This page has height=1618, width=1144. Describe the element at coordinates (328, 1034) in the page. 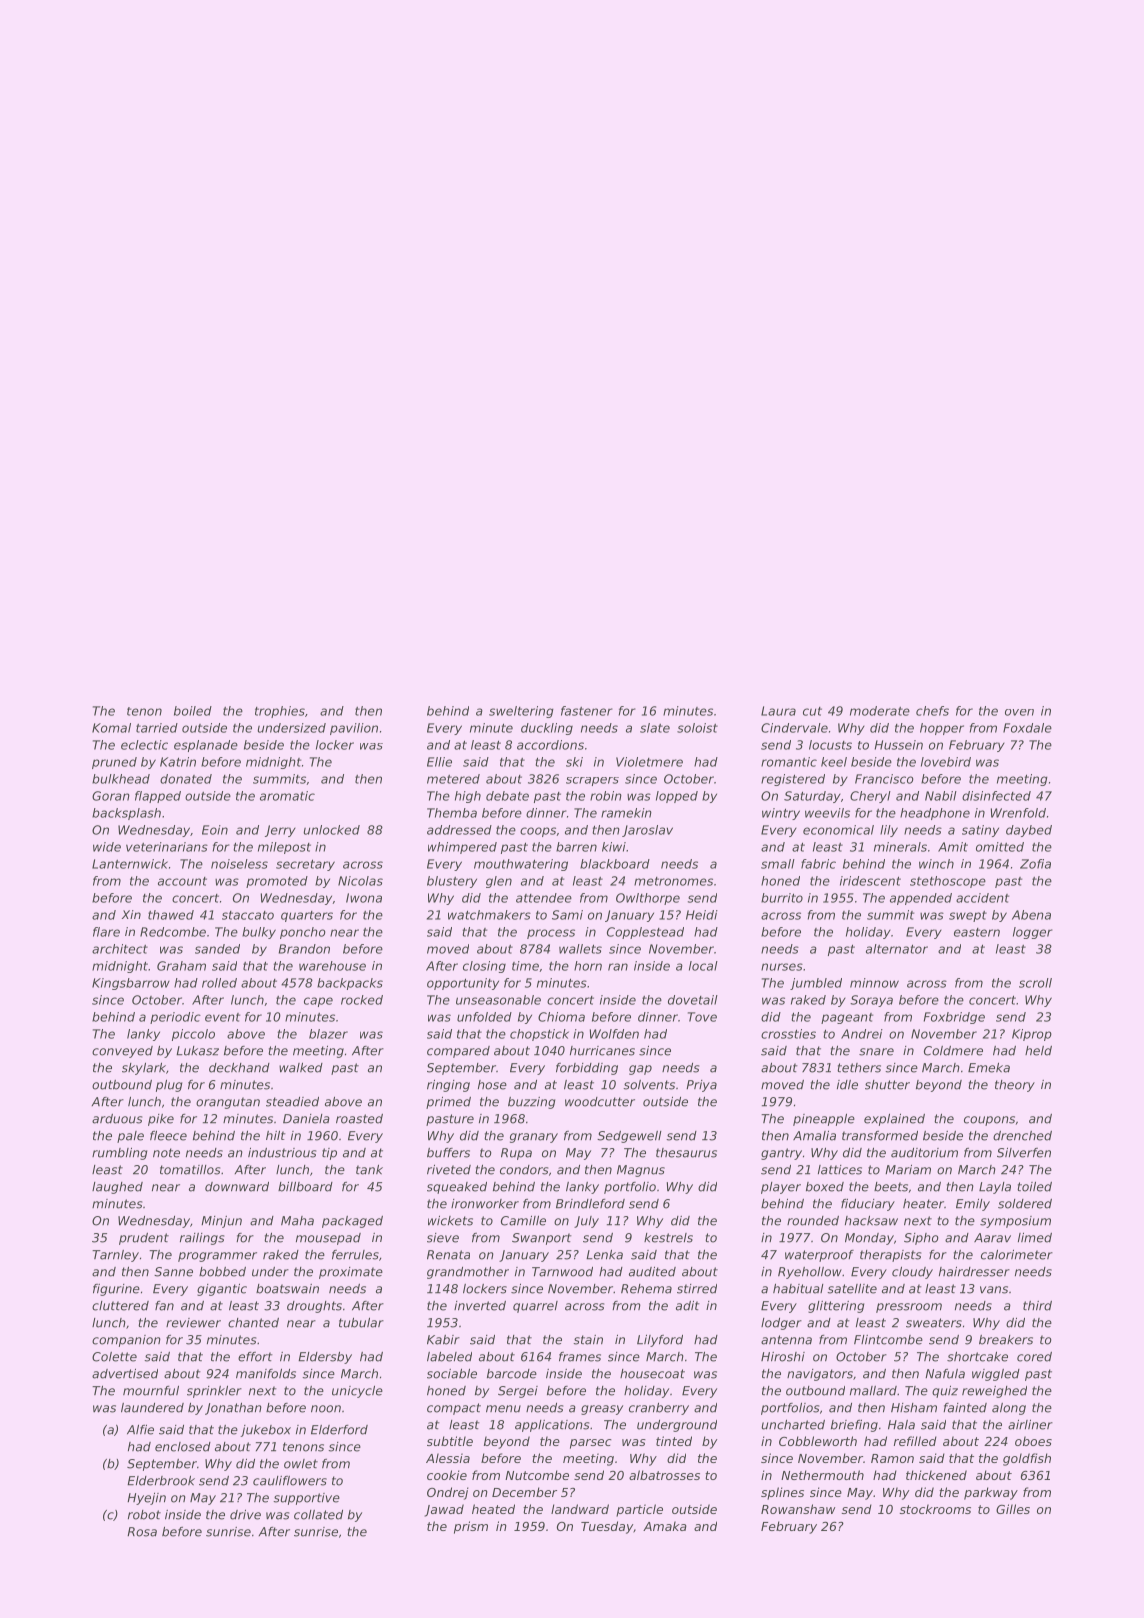

I see `blazer` at that location.
